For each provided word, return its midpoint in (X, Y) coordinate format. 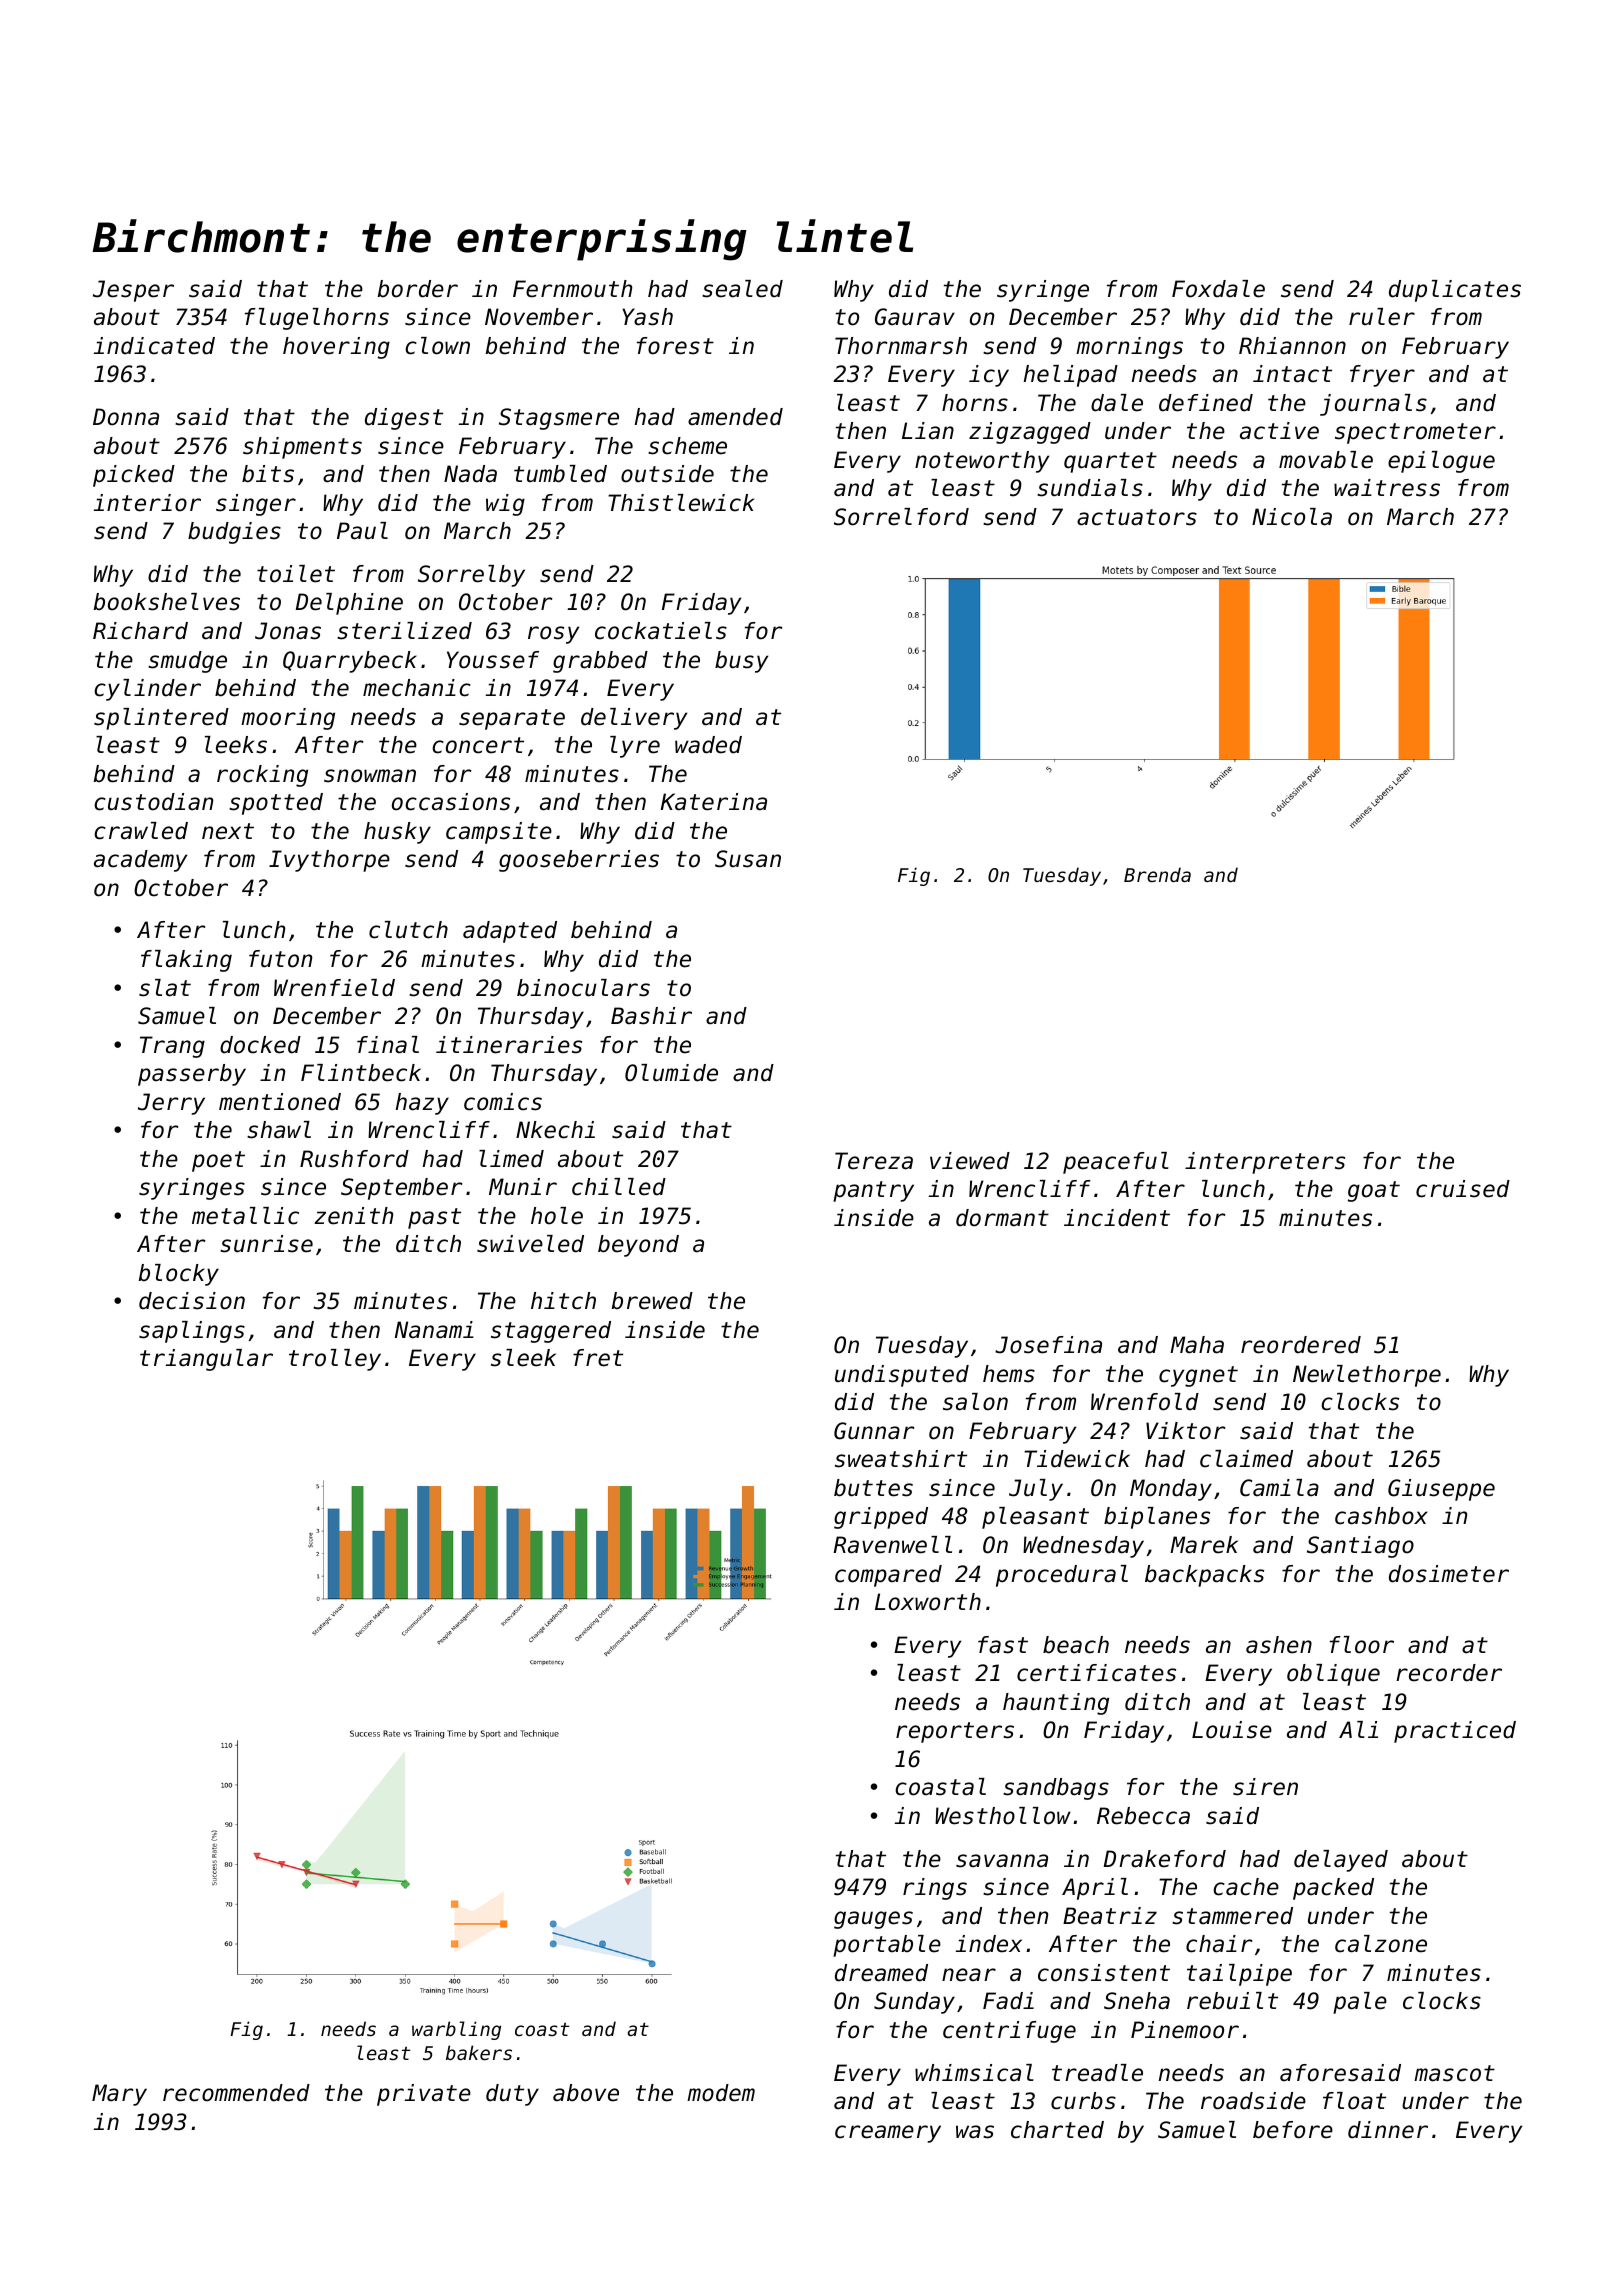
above (586, 2093)
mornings (1129, 348)
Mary (119, 2095)
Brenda (1157, 874)
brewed (652, 1301)
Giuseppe (1441, 1490)
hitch (563, 1301)
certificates (1096, 1673)
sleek (523, 1358)
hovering (336, 348)
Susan (748, 859)
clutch (408, 930)
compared (888, 1576)
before (1293, 2130)
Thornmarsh (901, 346)
